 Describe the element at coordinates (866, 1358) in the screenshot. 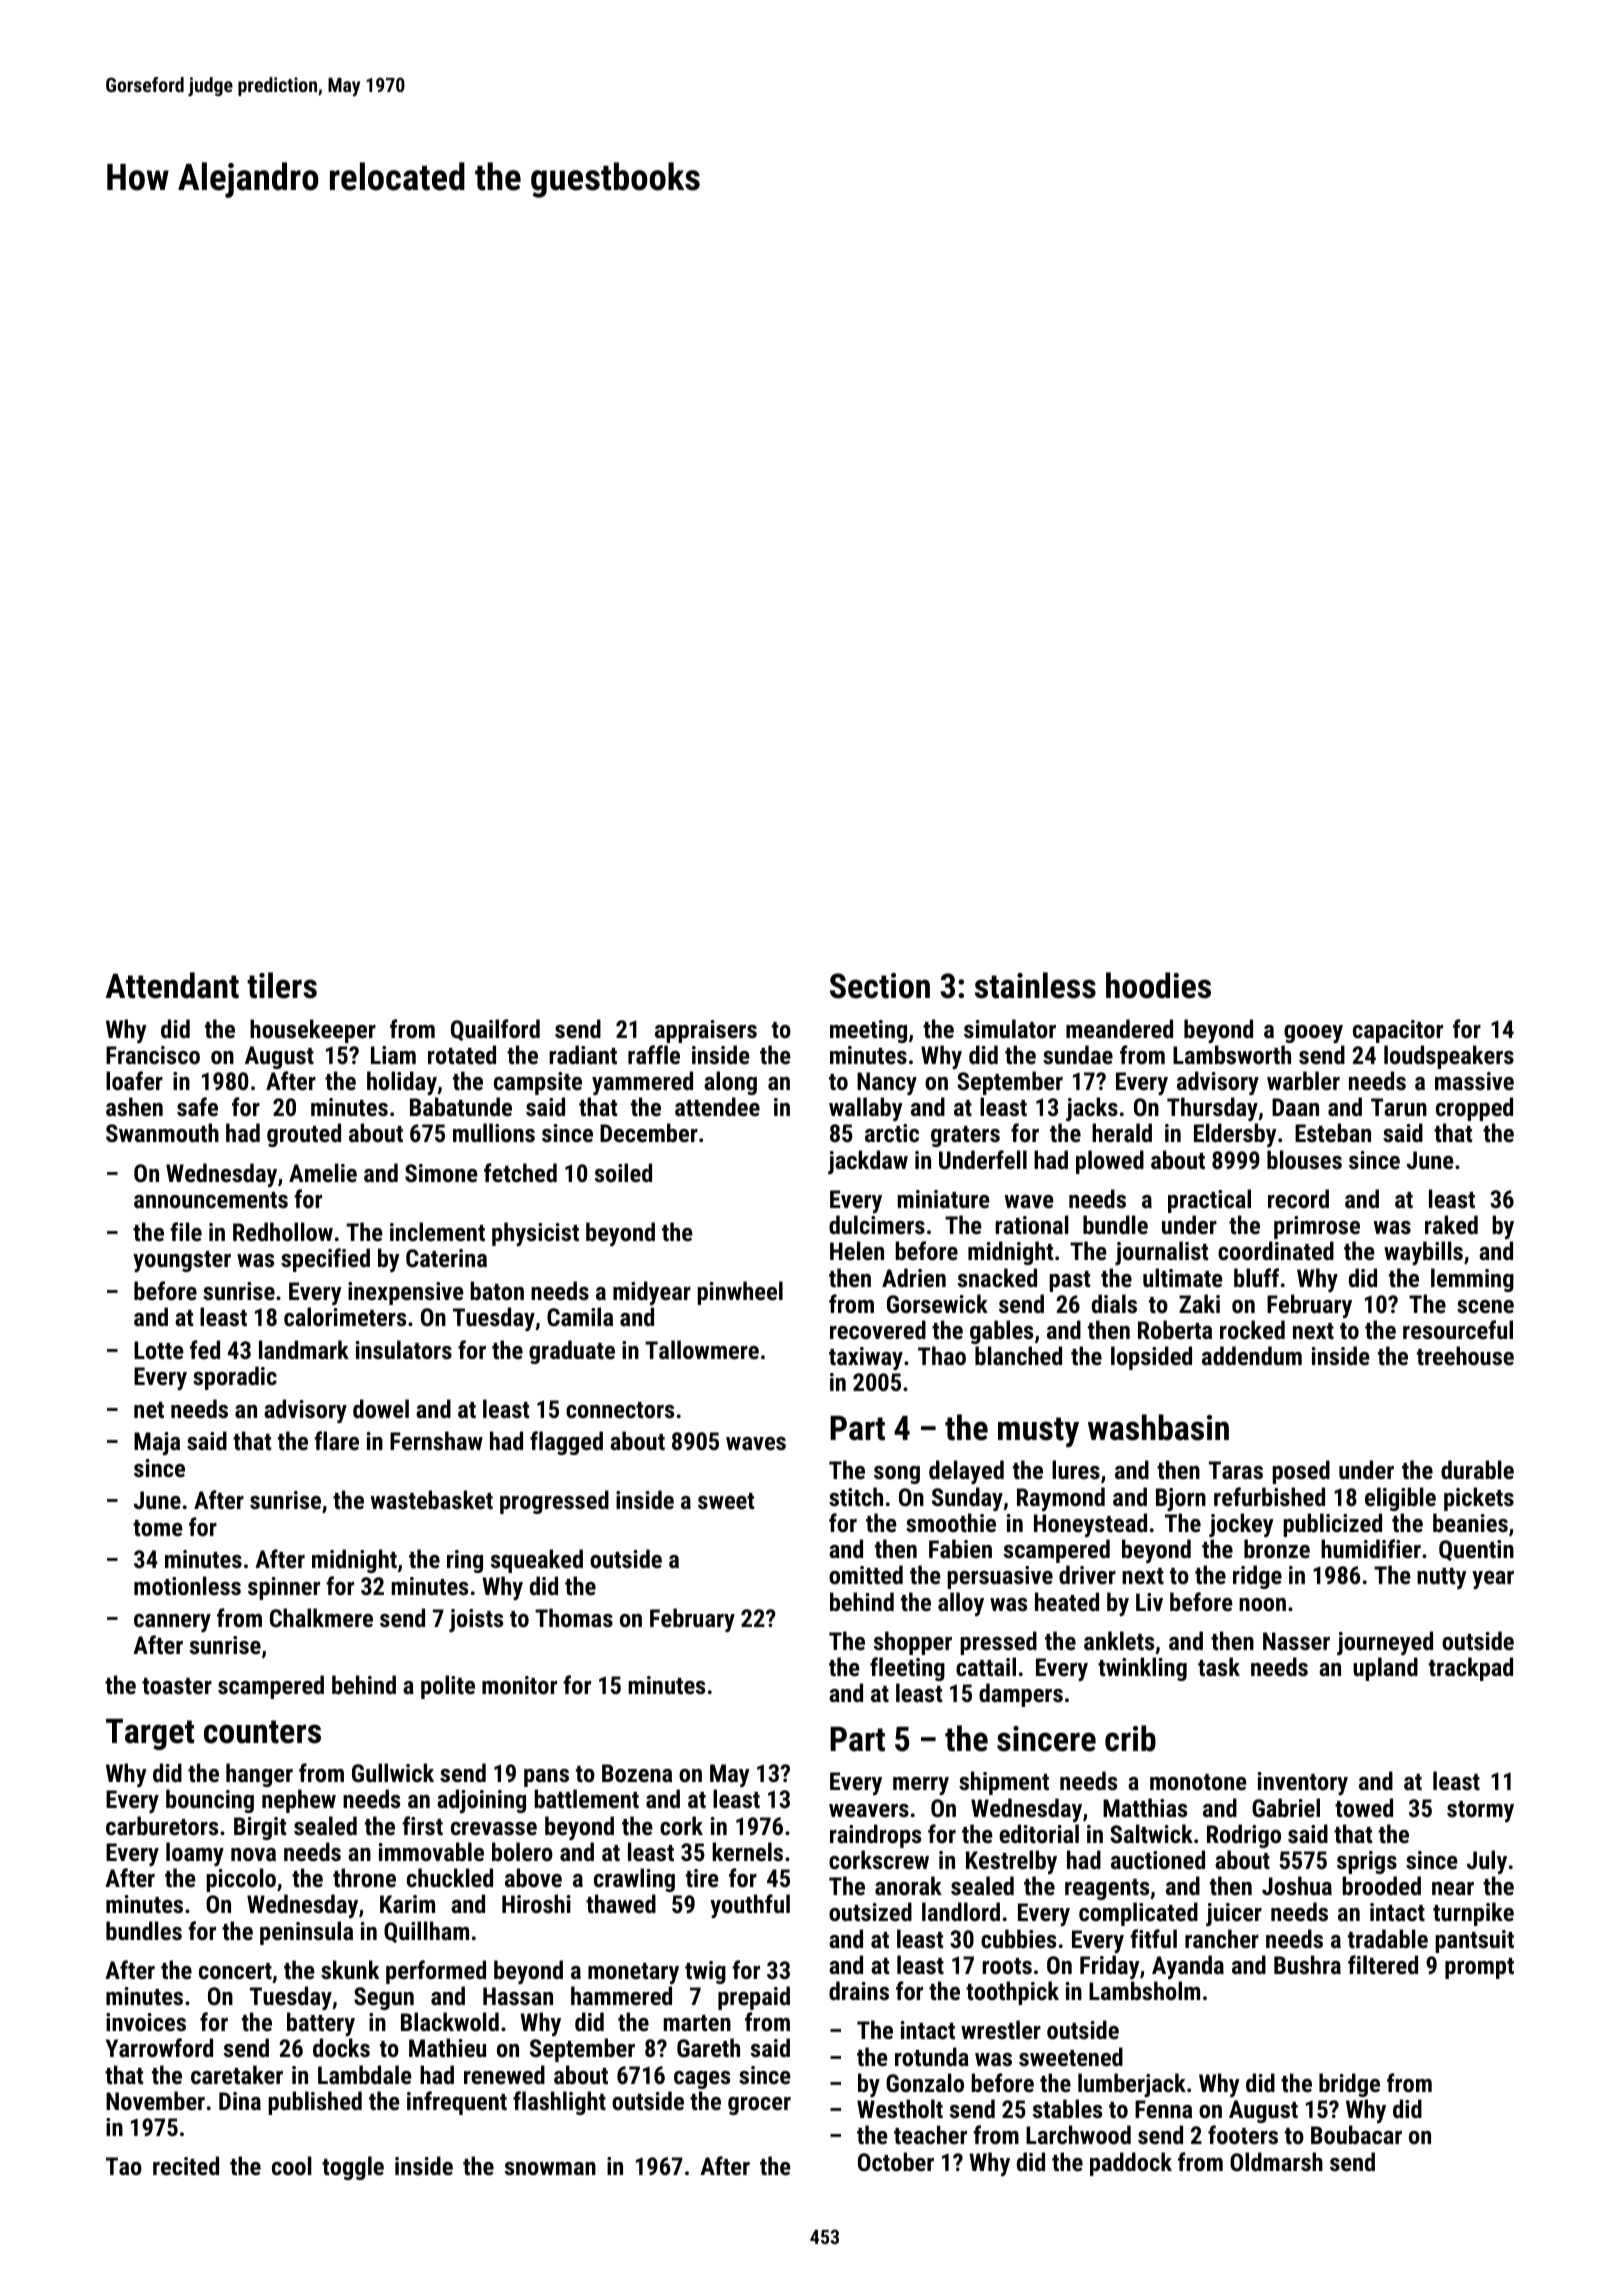

I see `taxiway` at that location.
